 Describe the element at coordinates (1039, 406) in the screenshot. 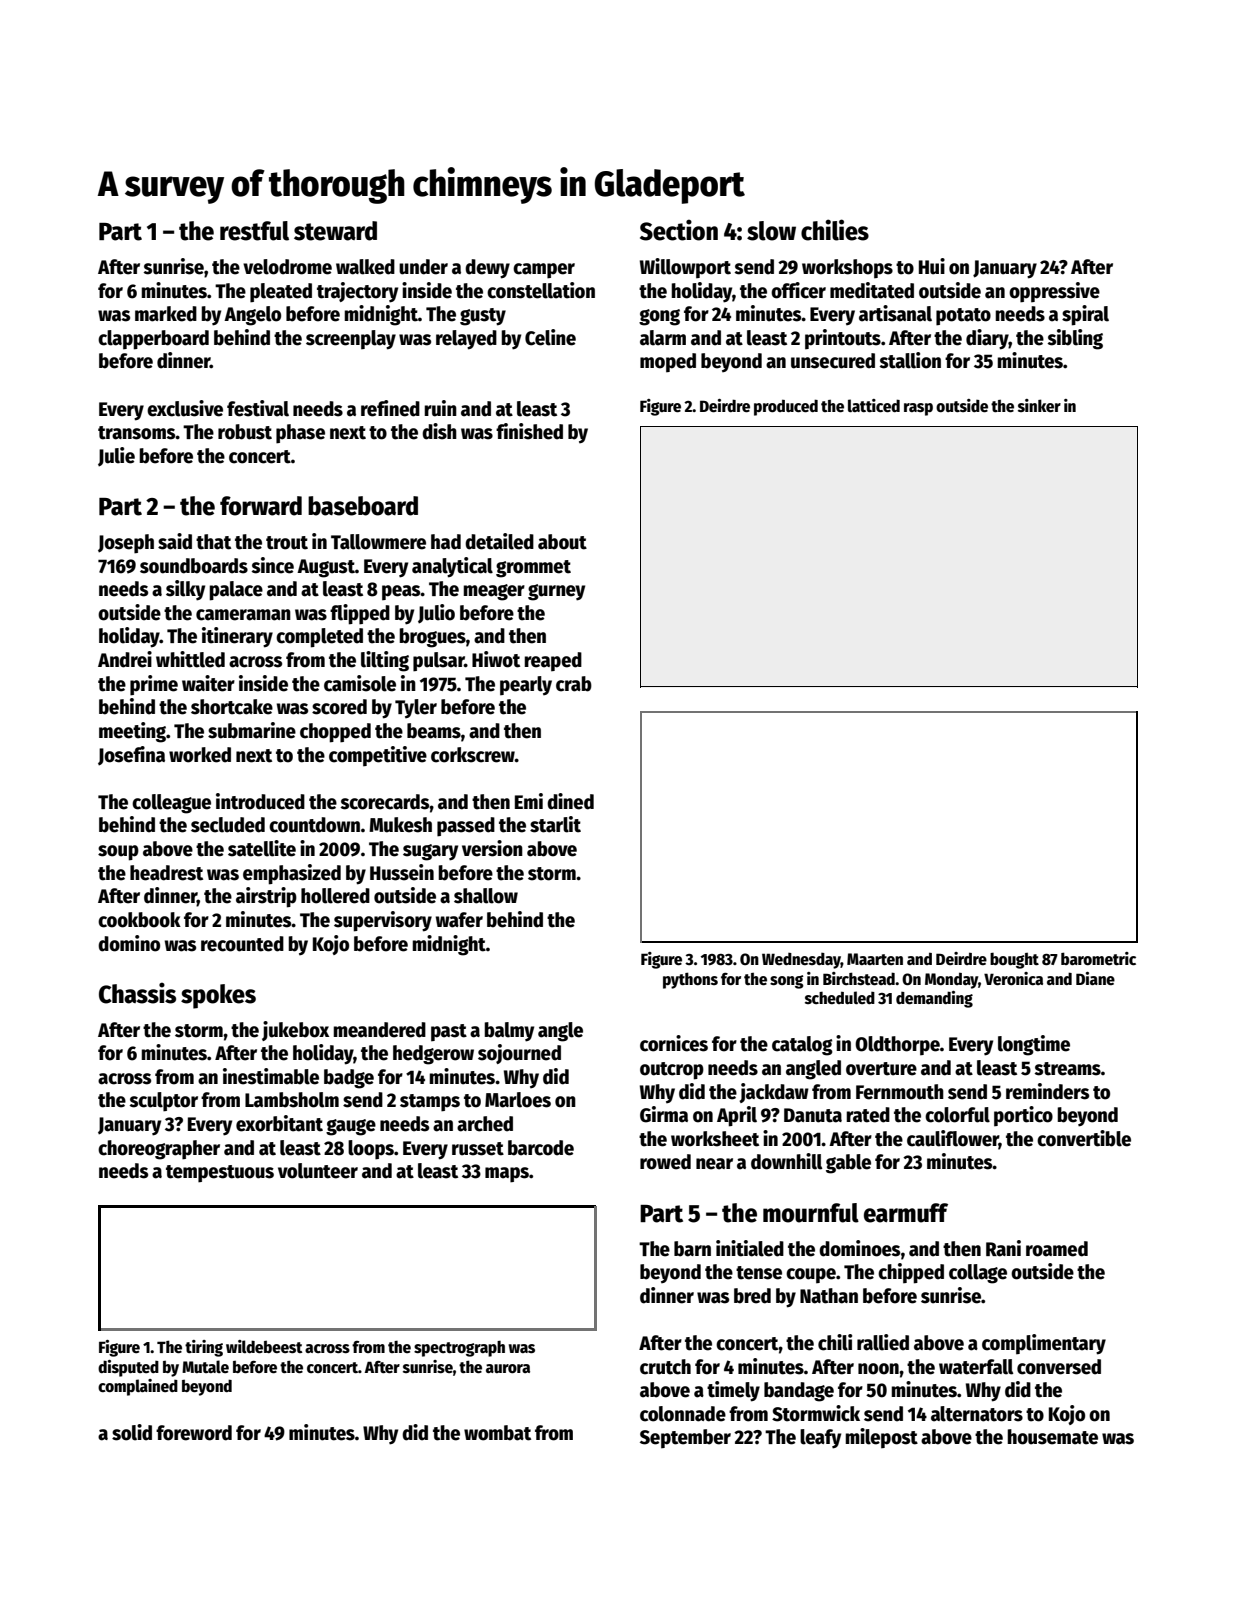

I see `sinker` at that location.
